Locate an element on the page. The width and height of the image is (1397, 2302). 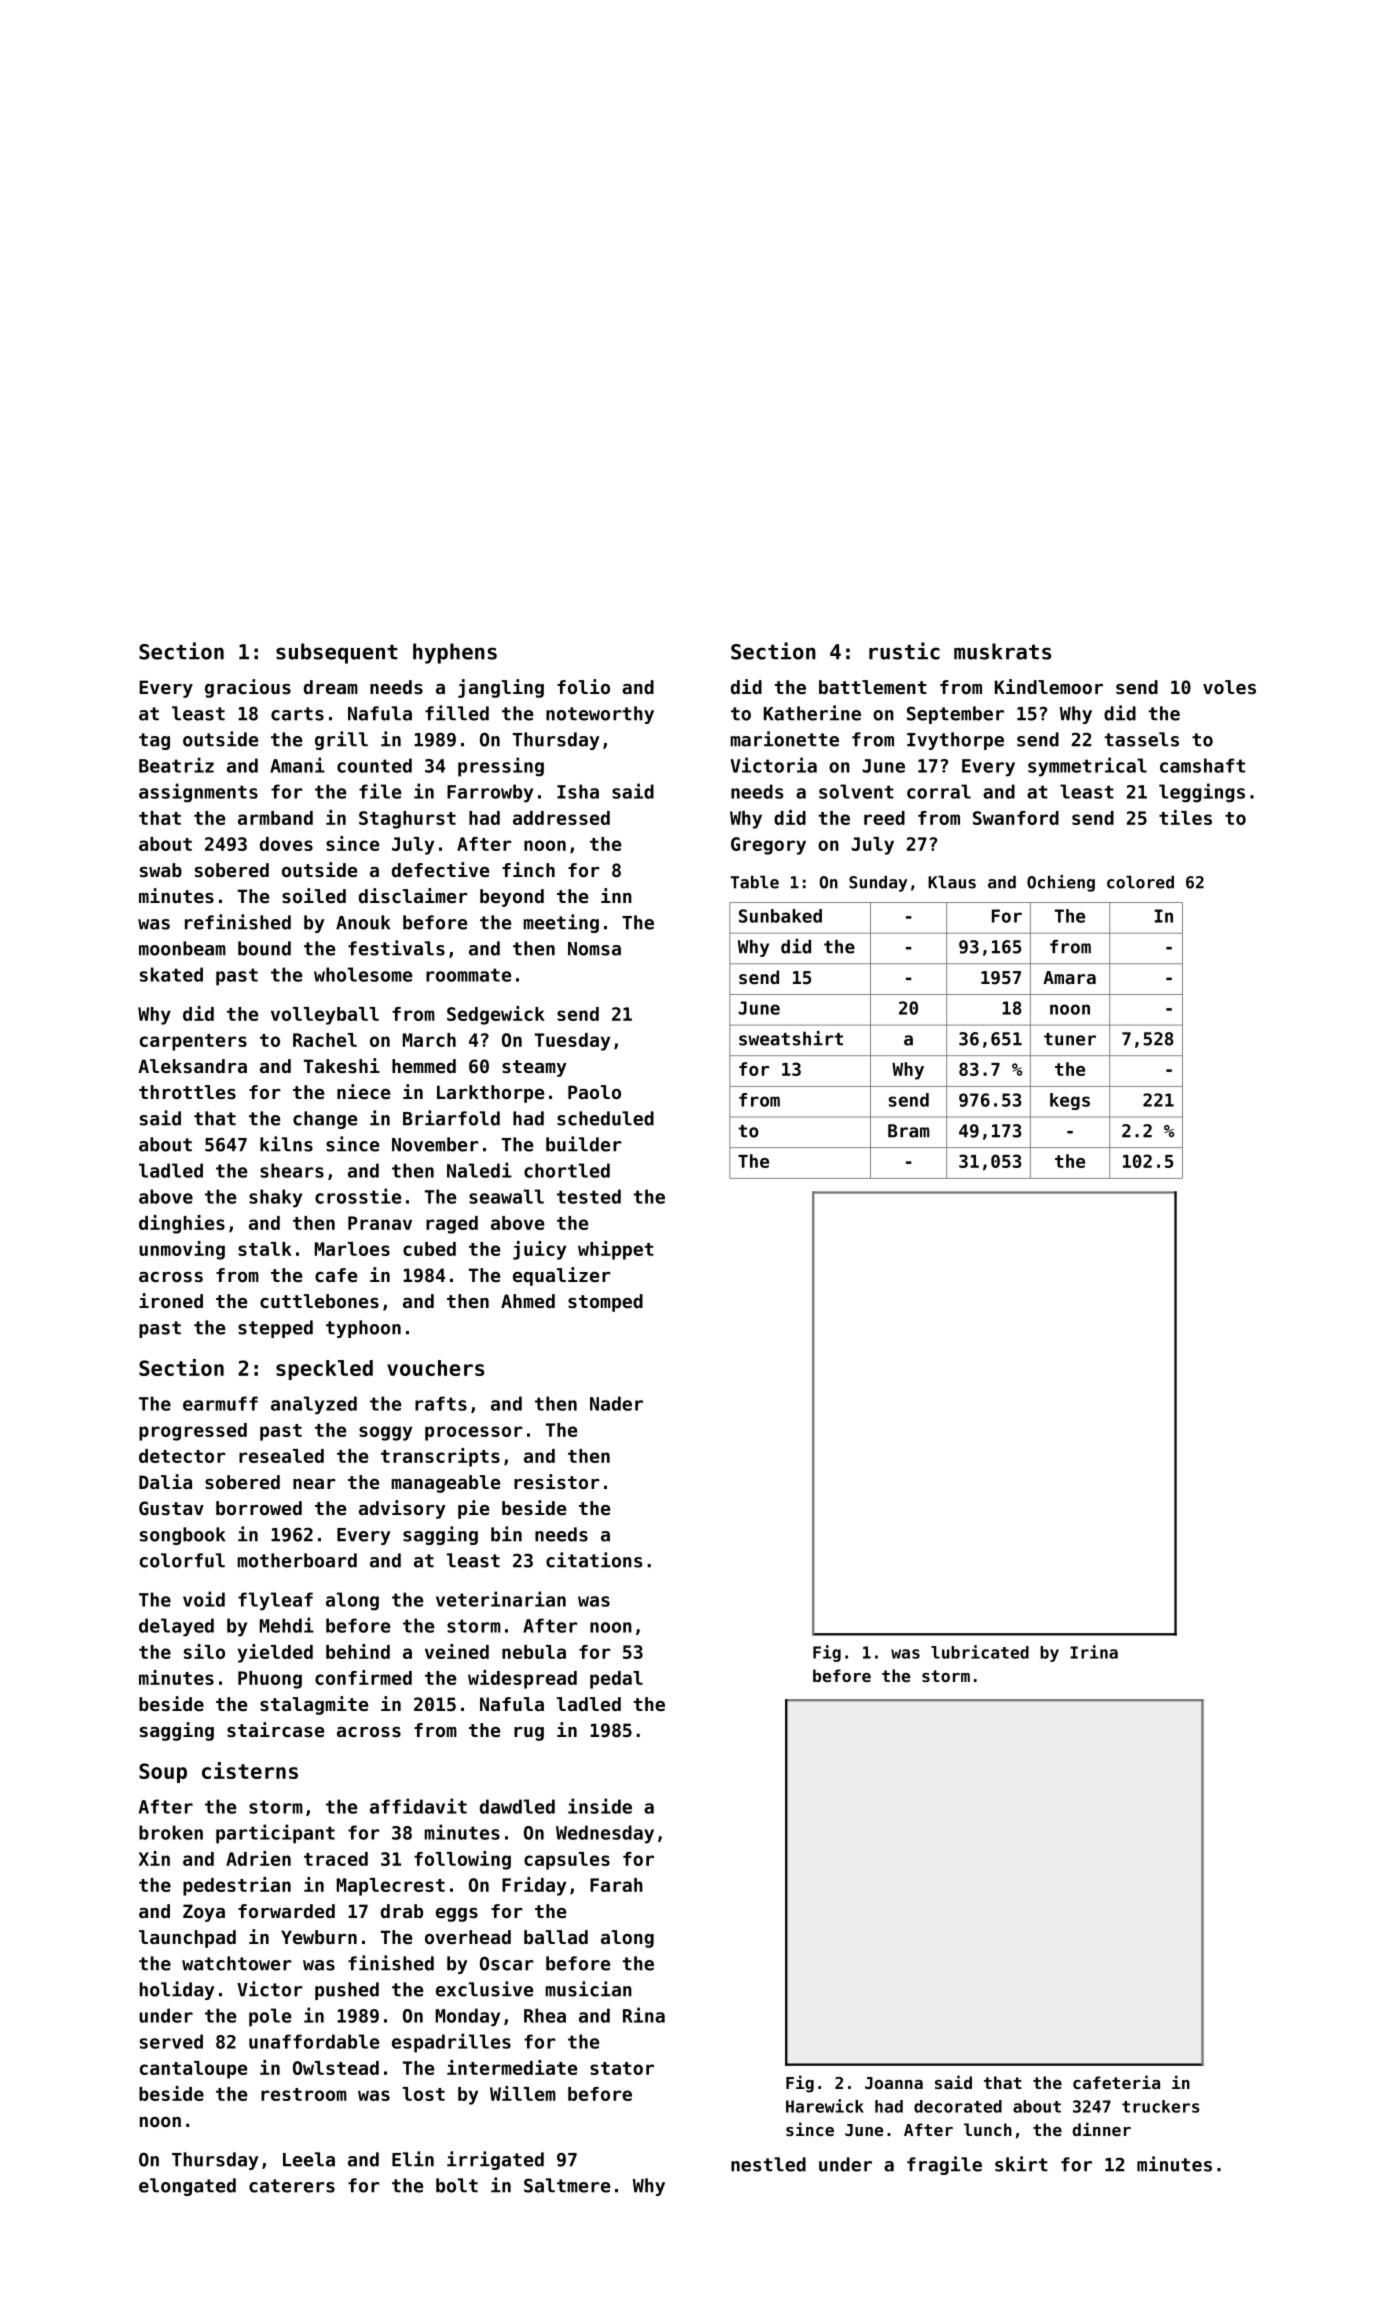
citations is located at coordinates (594, 1560).
